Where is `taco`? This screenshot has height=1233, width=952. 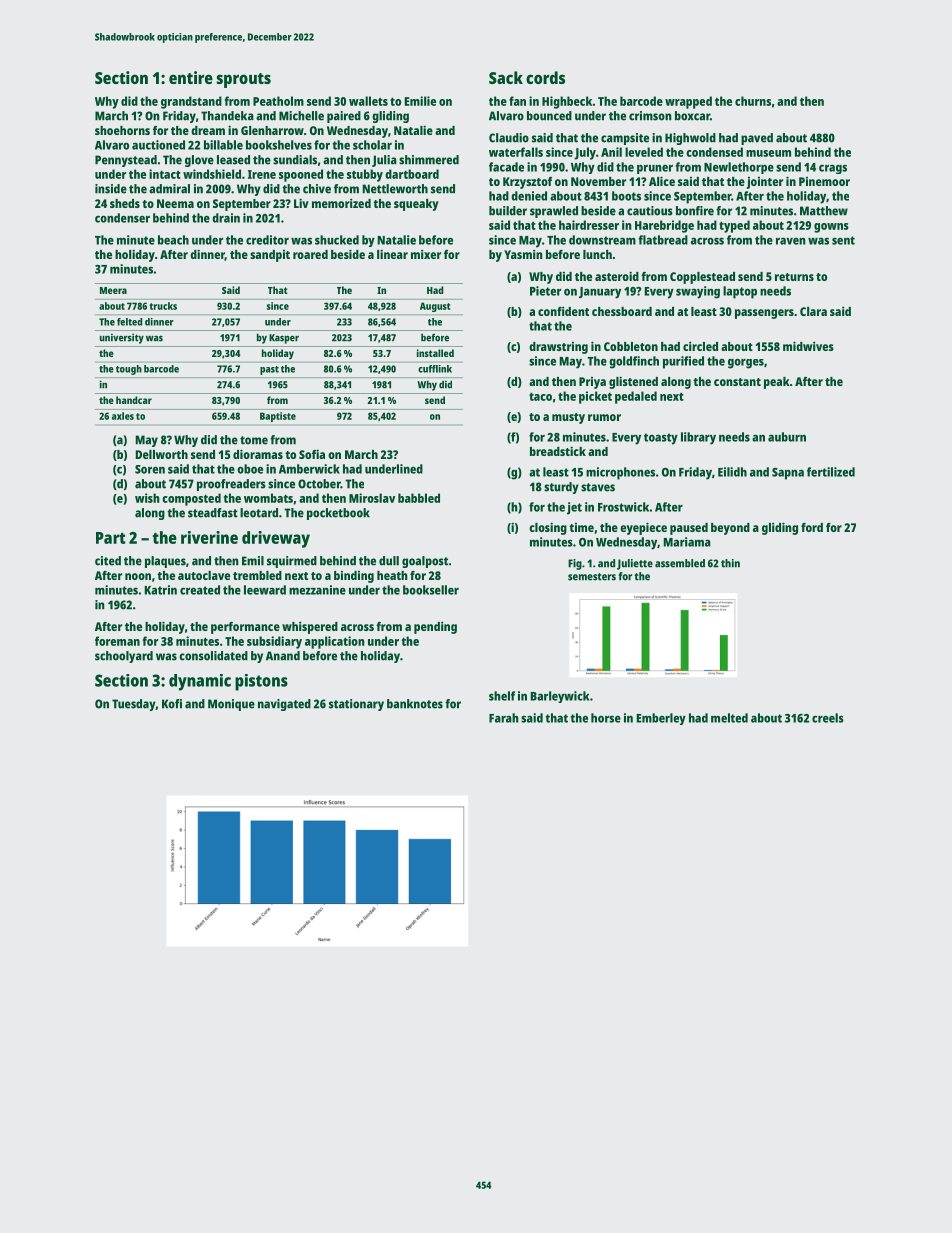
taco is located at coordinates (540, 396).
